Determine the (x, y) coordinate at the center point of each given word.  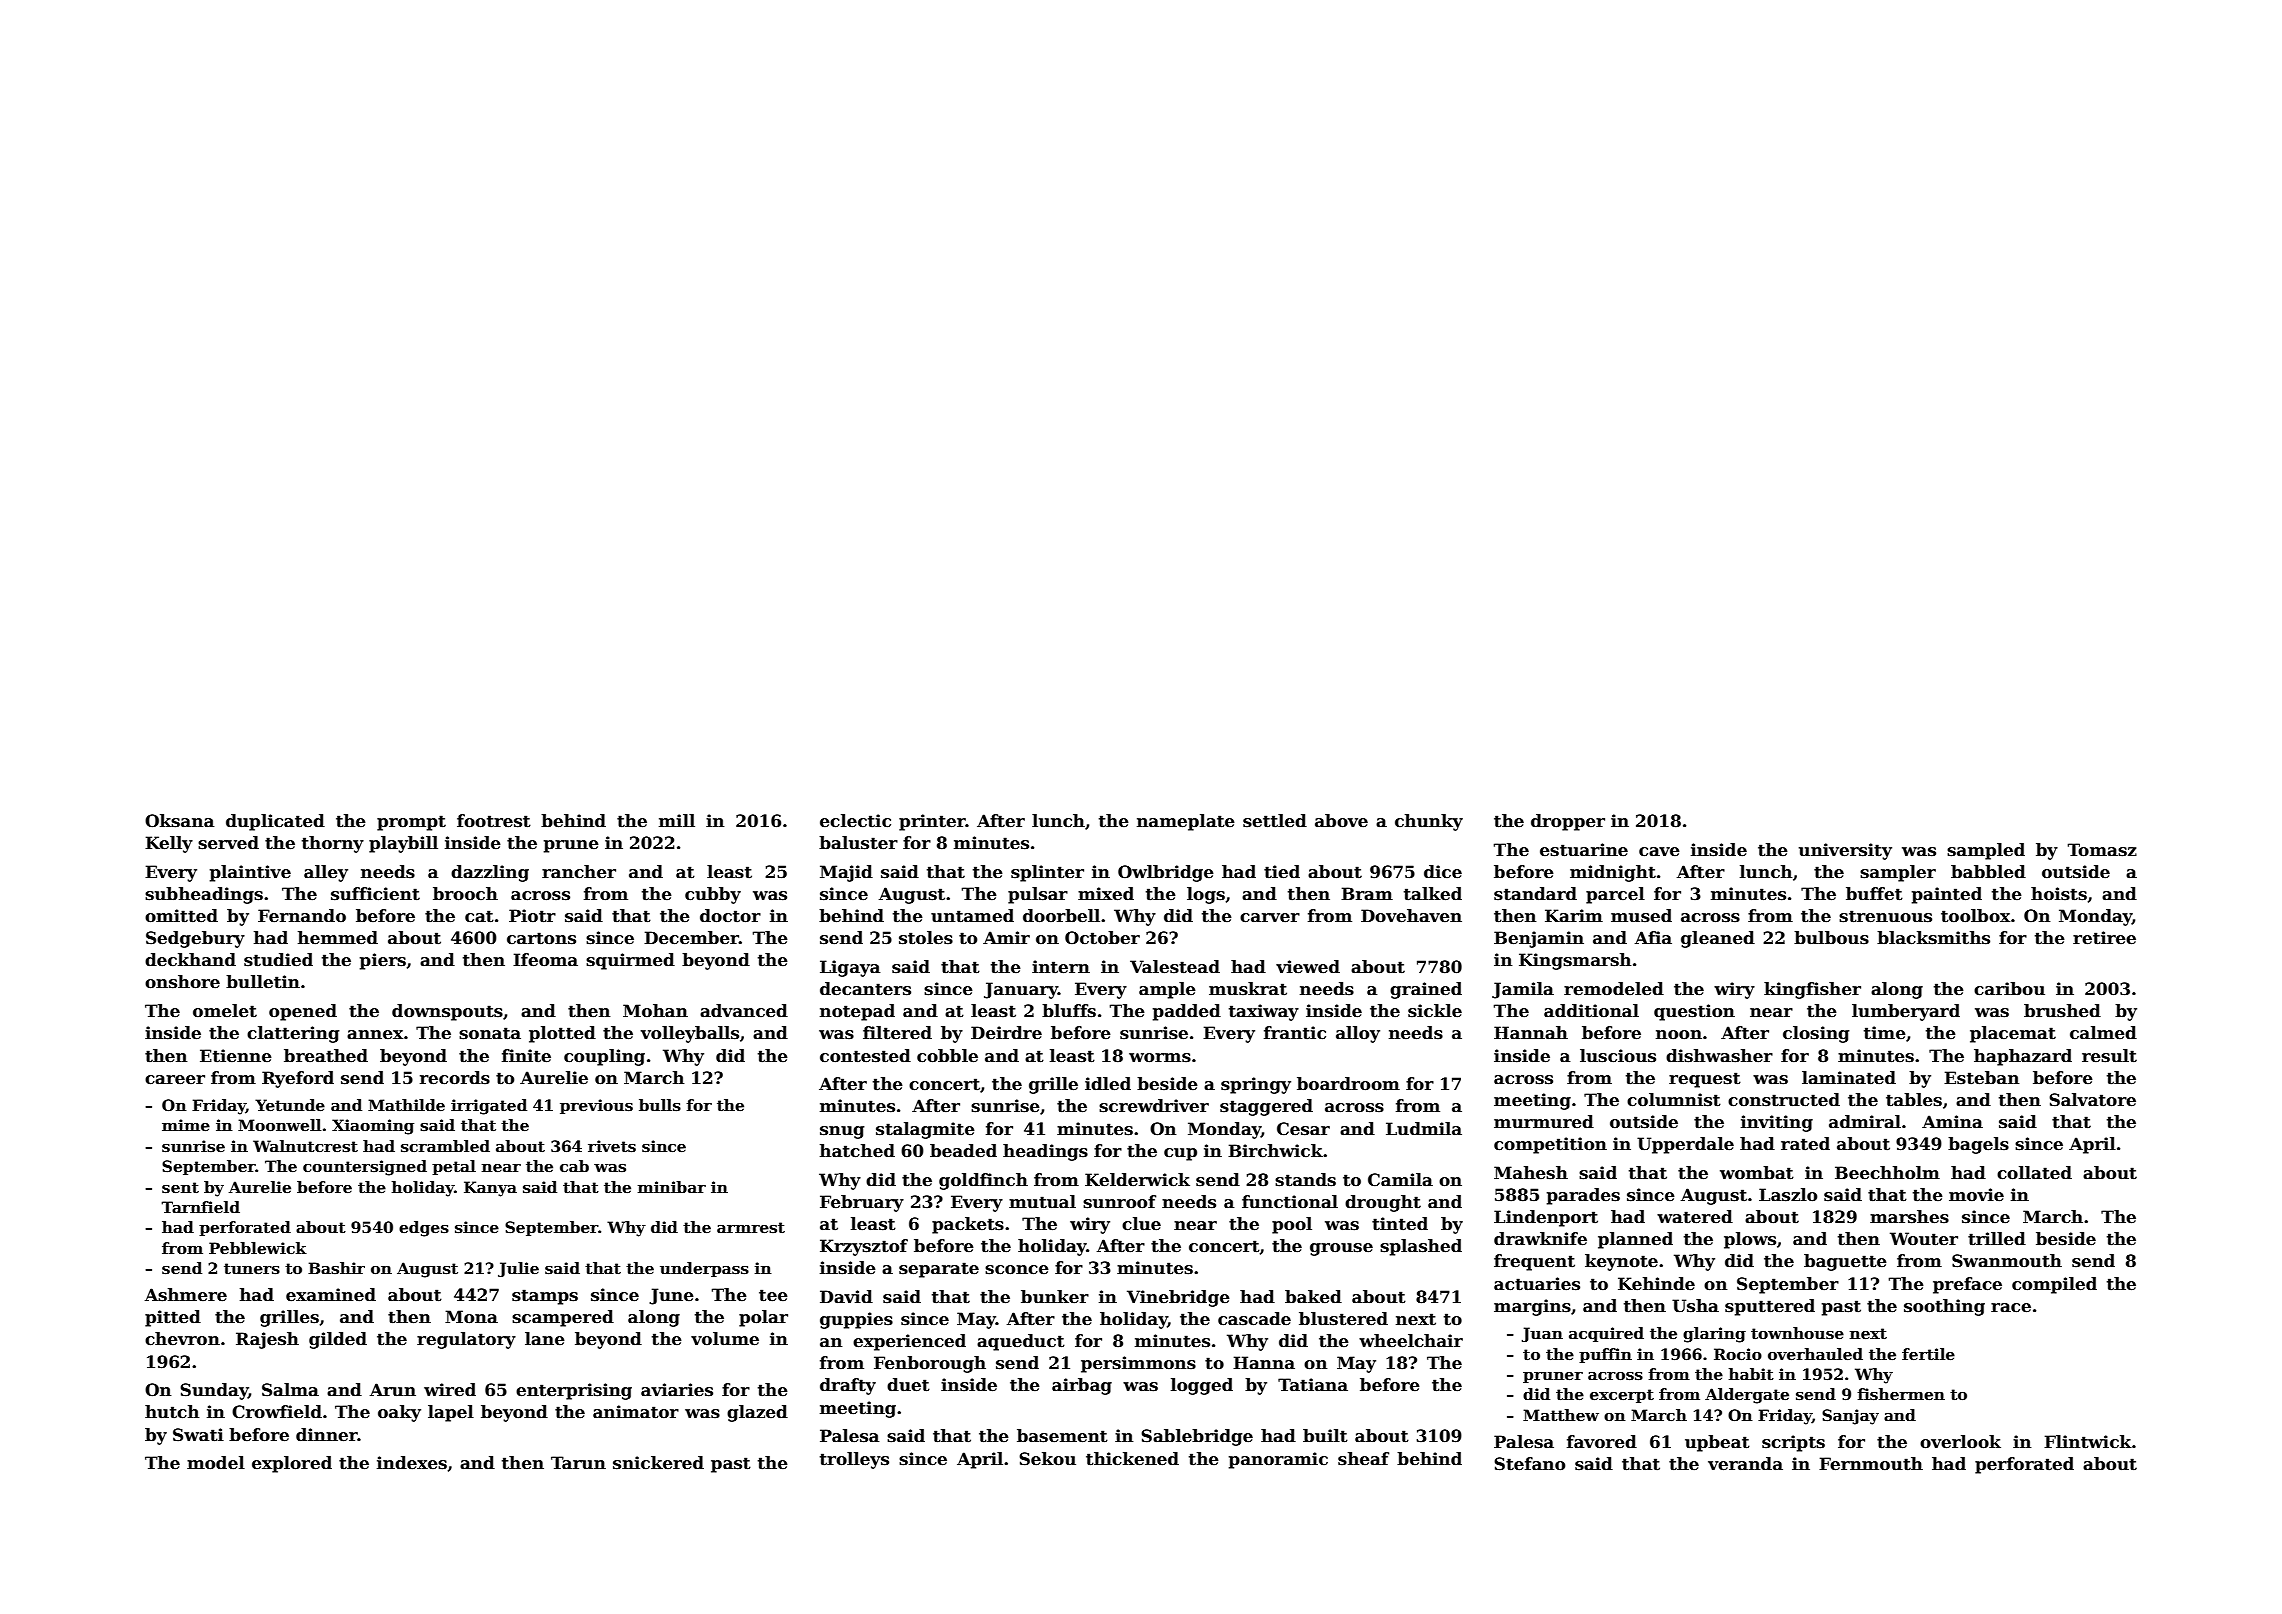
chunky (1429, 822)
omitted (181, 916)
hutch (172, 1412)
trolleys (854, 1460)
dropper (1568, 822)
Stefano (1529, 1464)
